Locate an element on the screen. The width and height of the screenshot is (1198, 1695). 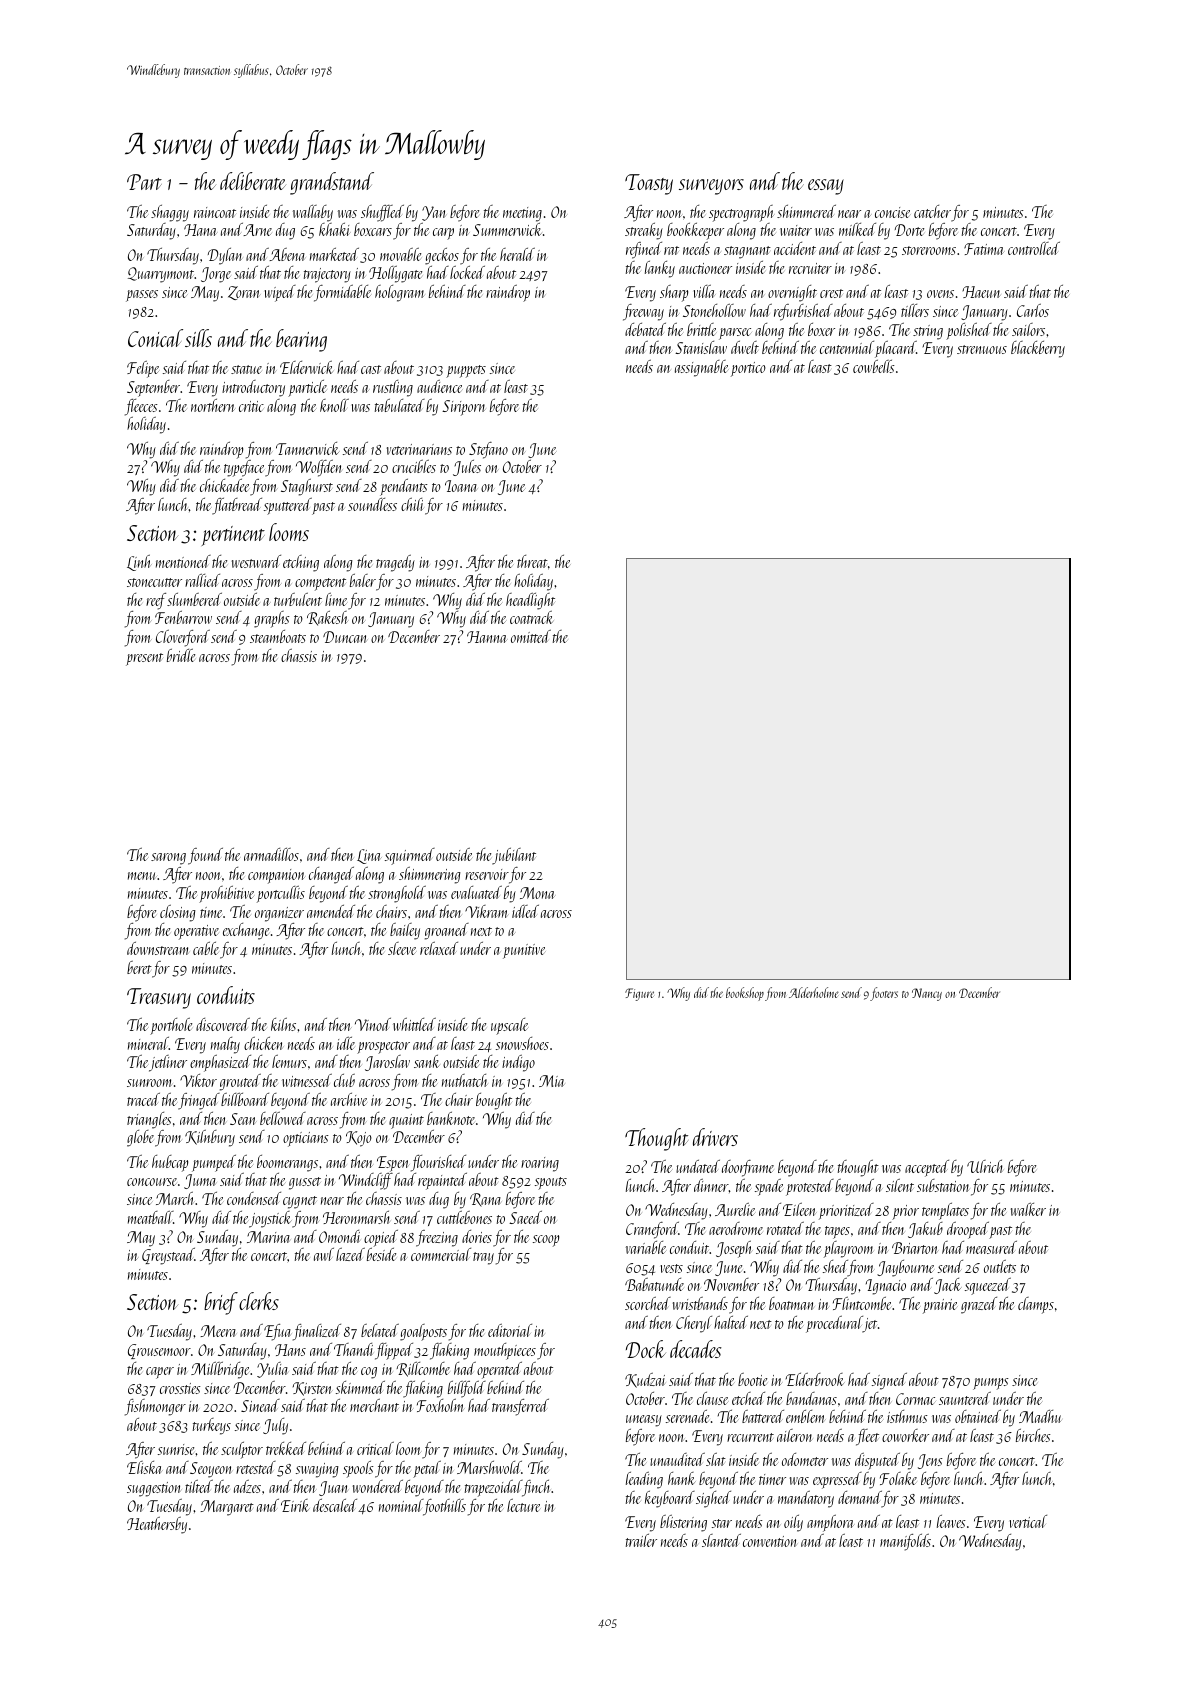
Linh is located at coordinates (139, 563).
